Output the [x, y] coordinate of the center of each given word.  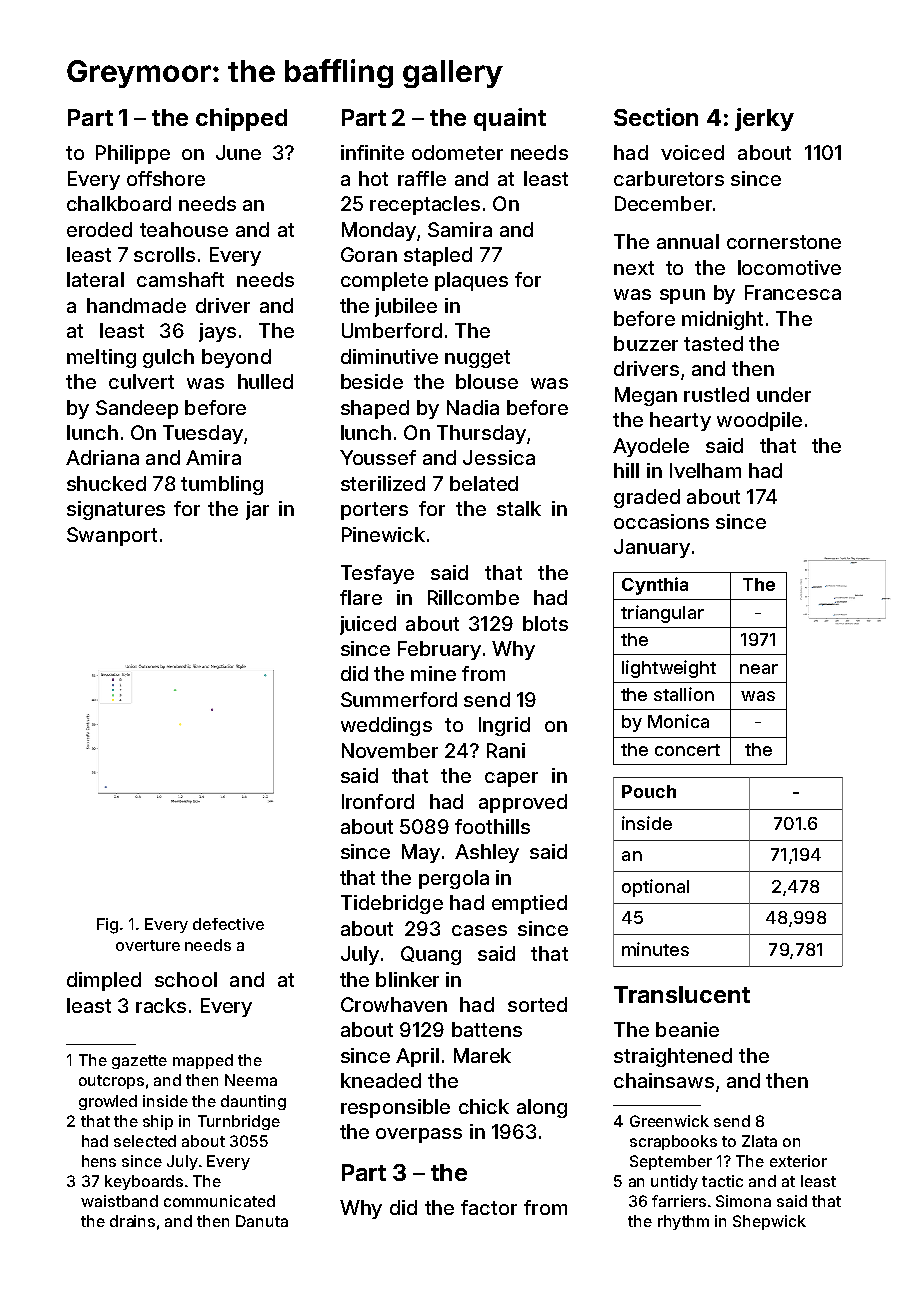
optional [655, 888]
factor [489, 1207]
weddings [386, 726]
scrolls [164, 254]
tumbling [222, 485]
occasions [661, 521]
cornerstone [784, 242]
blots [545, 623]
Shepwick [769, 1222]
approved [523, 803]
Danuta [262, 1221]
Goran [369, 254]
